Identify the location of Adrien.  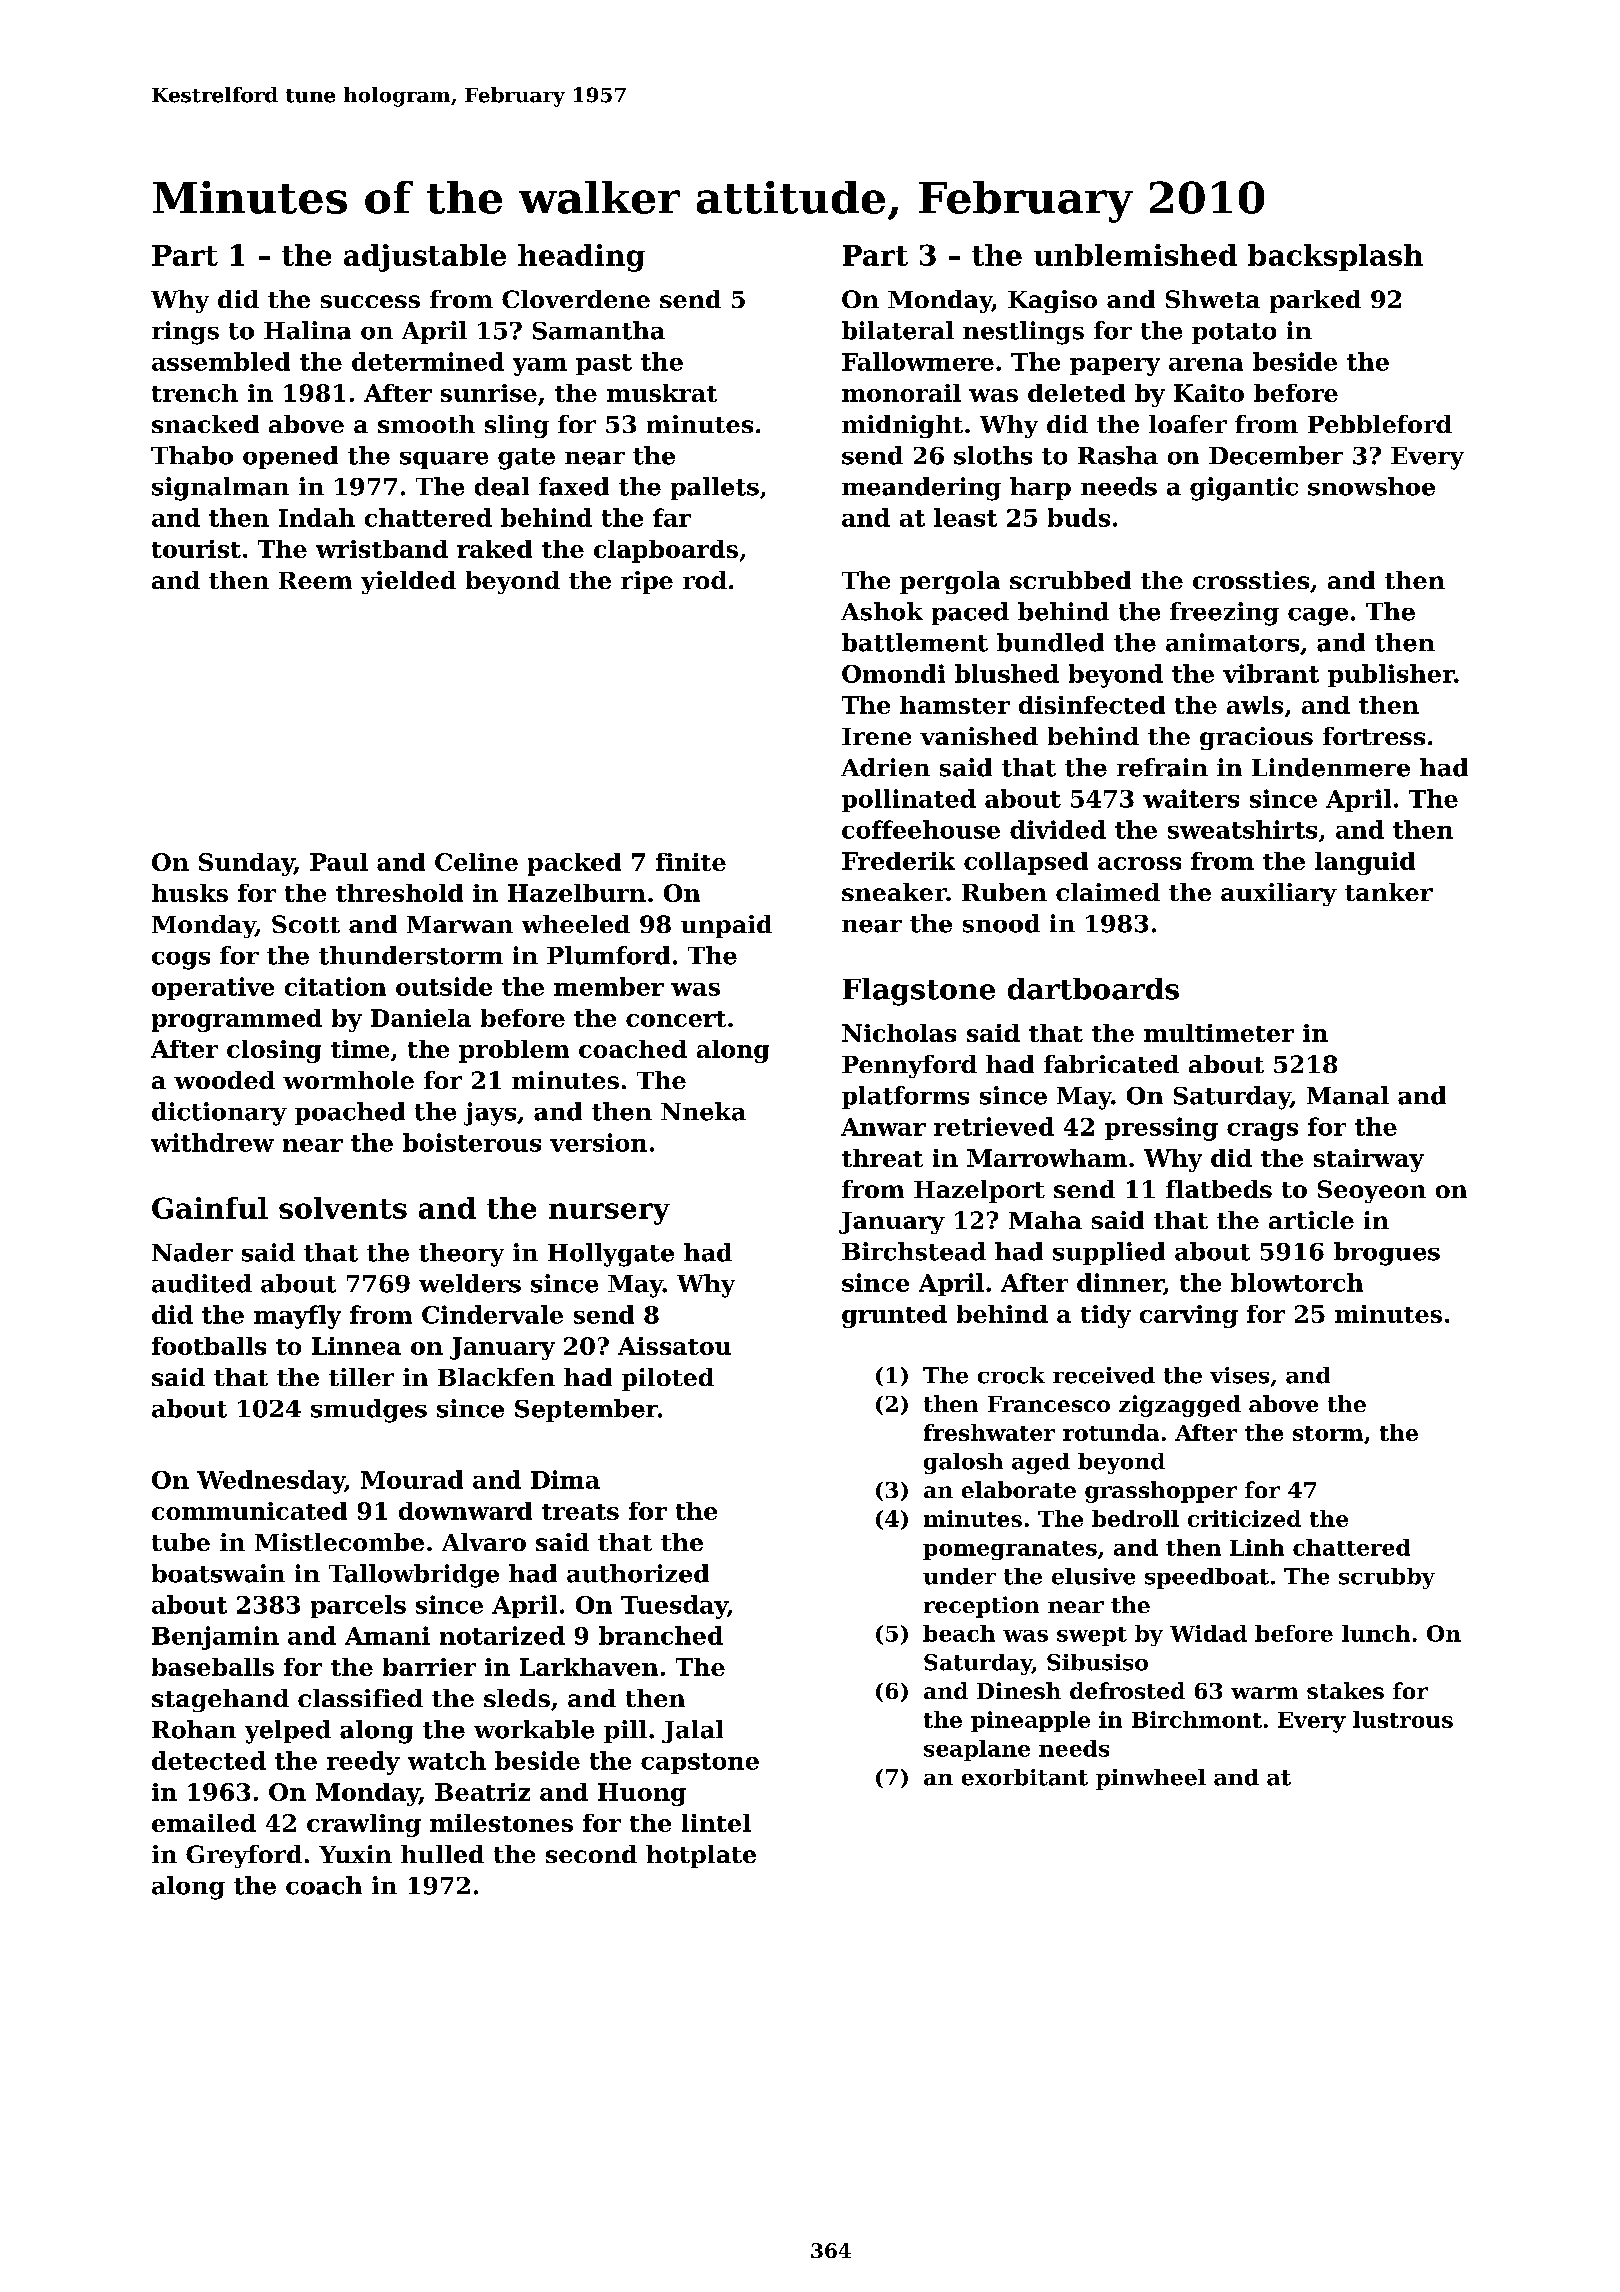
(885, 767).
